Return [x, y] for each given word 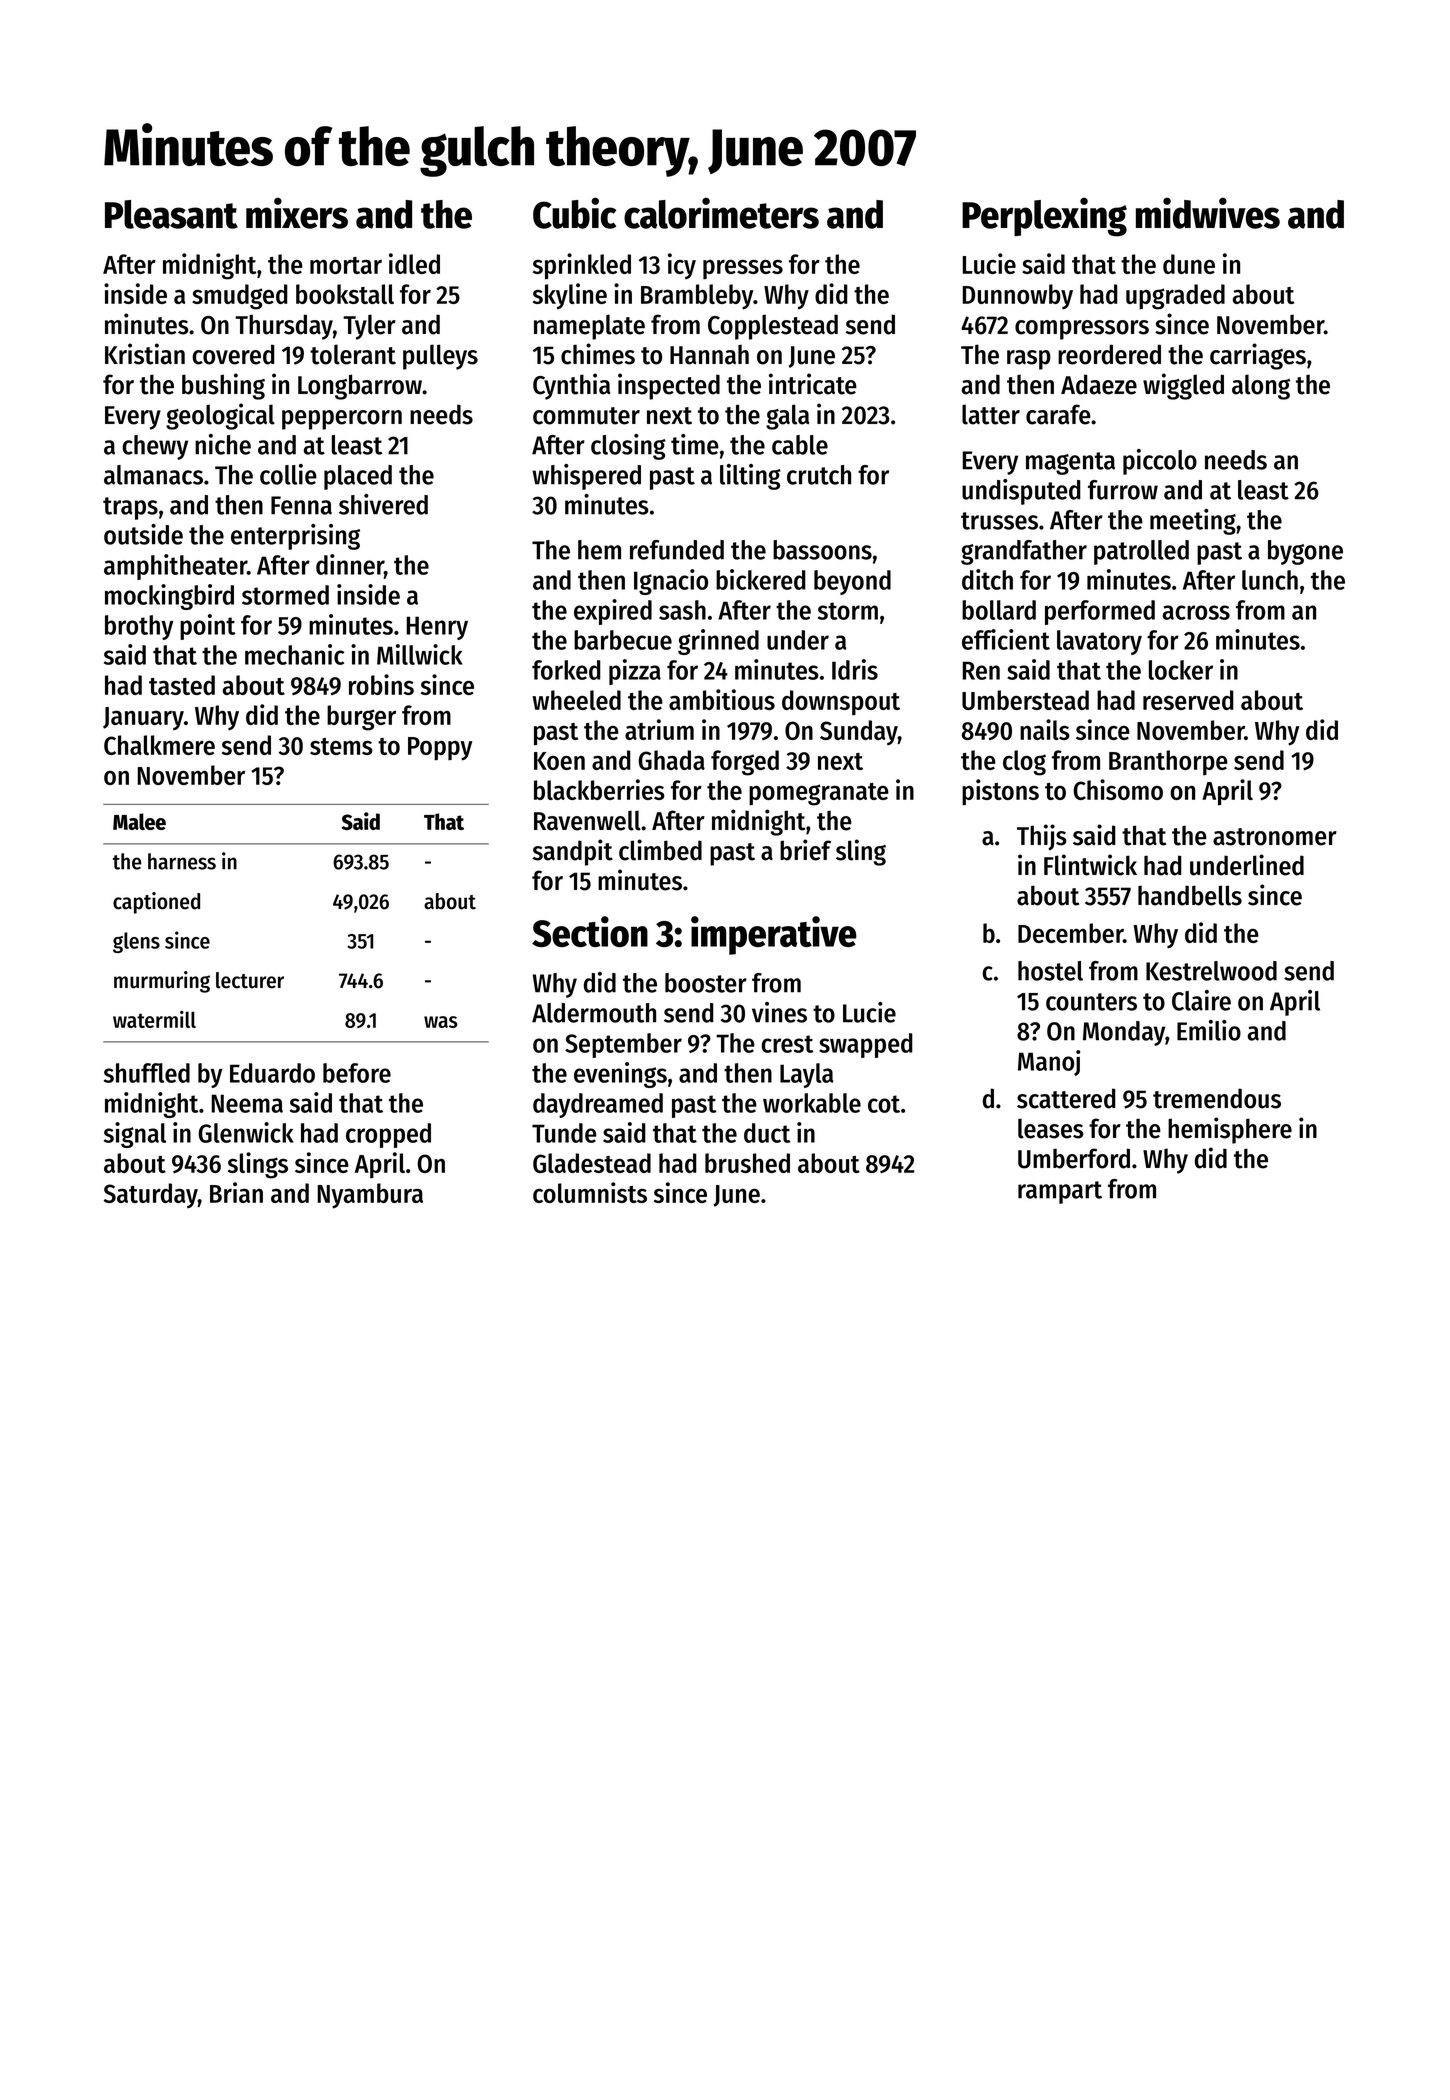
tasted [182, 685]
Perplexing [1044, 217]
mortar [346, 265]
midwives [1208, 213]
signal [135, 1135]
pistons [1000, 792]
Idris [855, 669]
